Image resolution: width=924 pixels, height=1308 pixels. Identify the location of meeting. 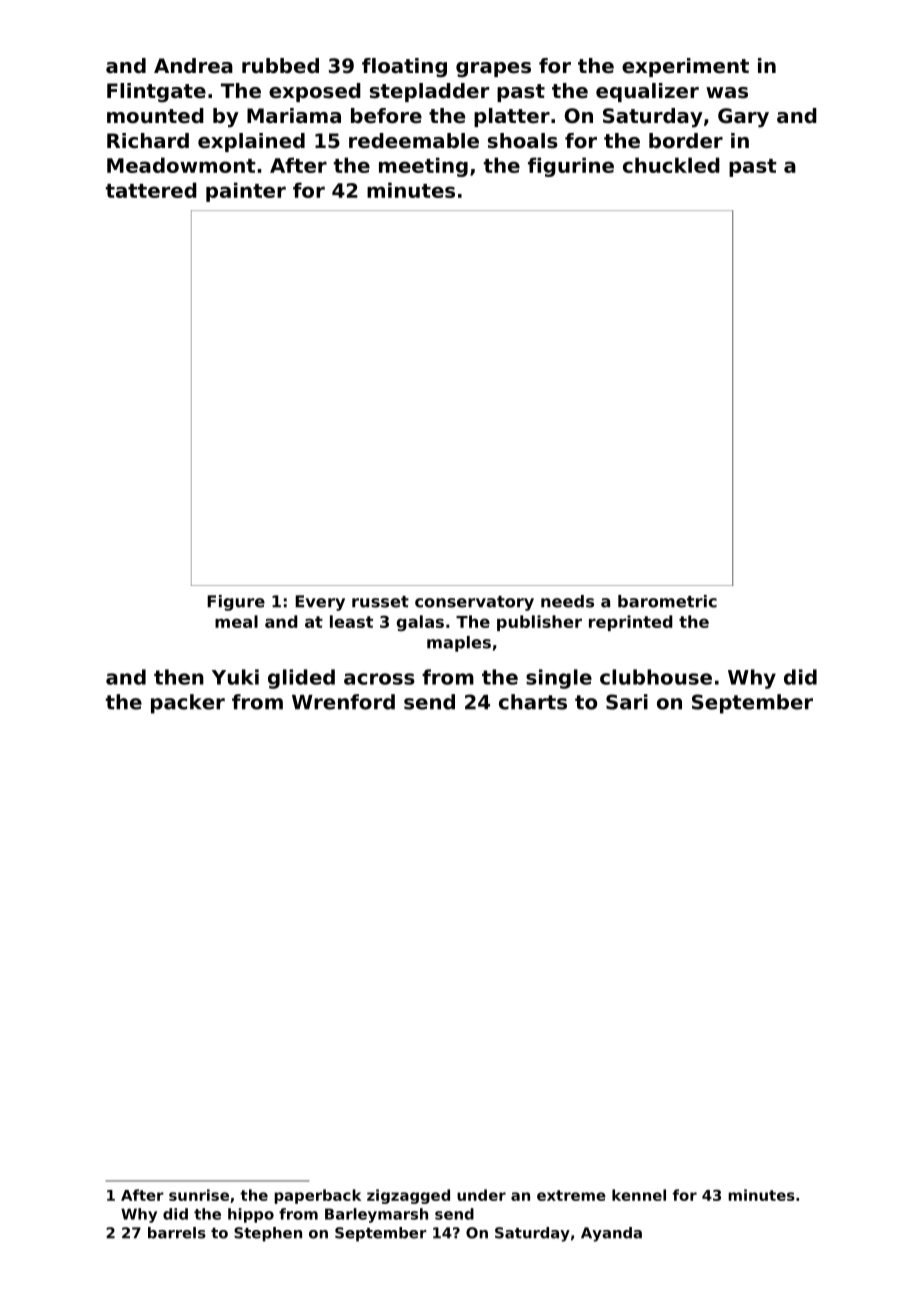
(423, 167).
